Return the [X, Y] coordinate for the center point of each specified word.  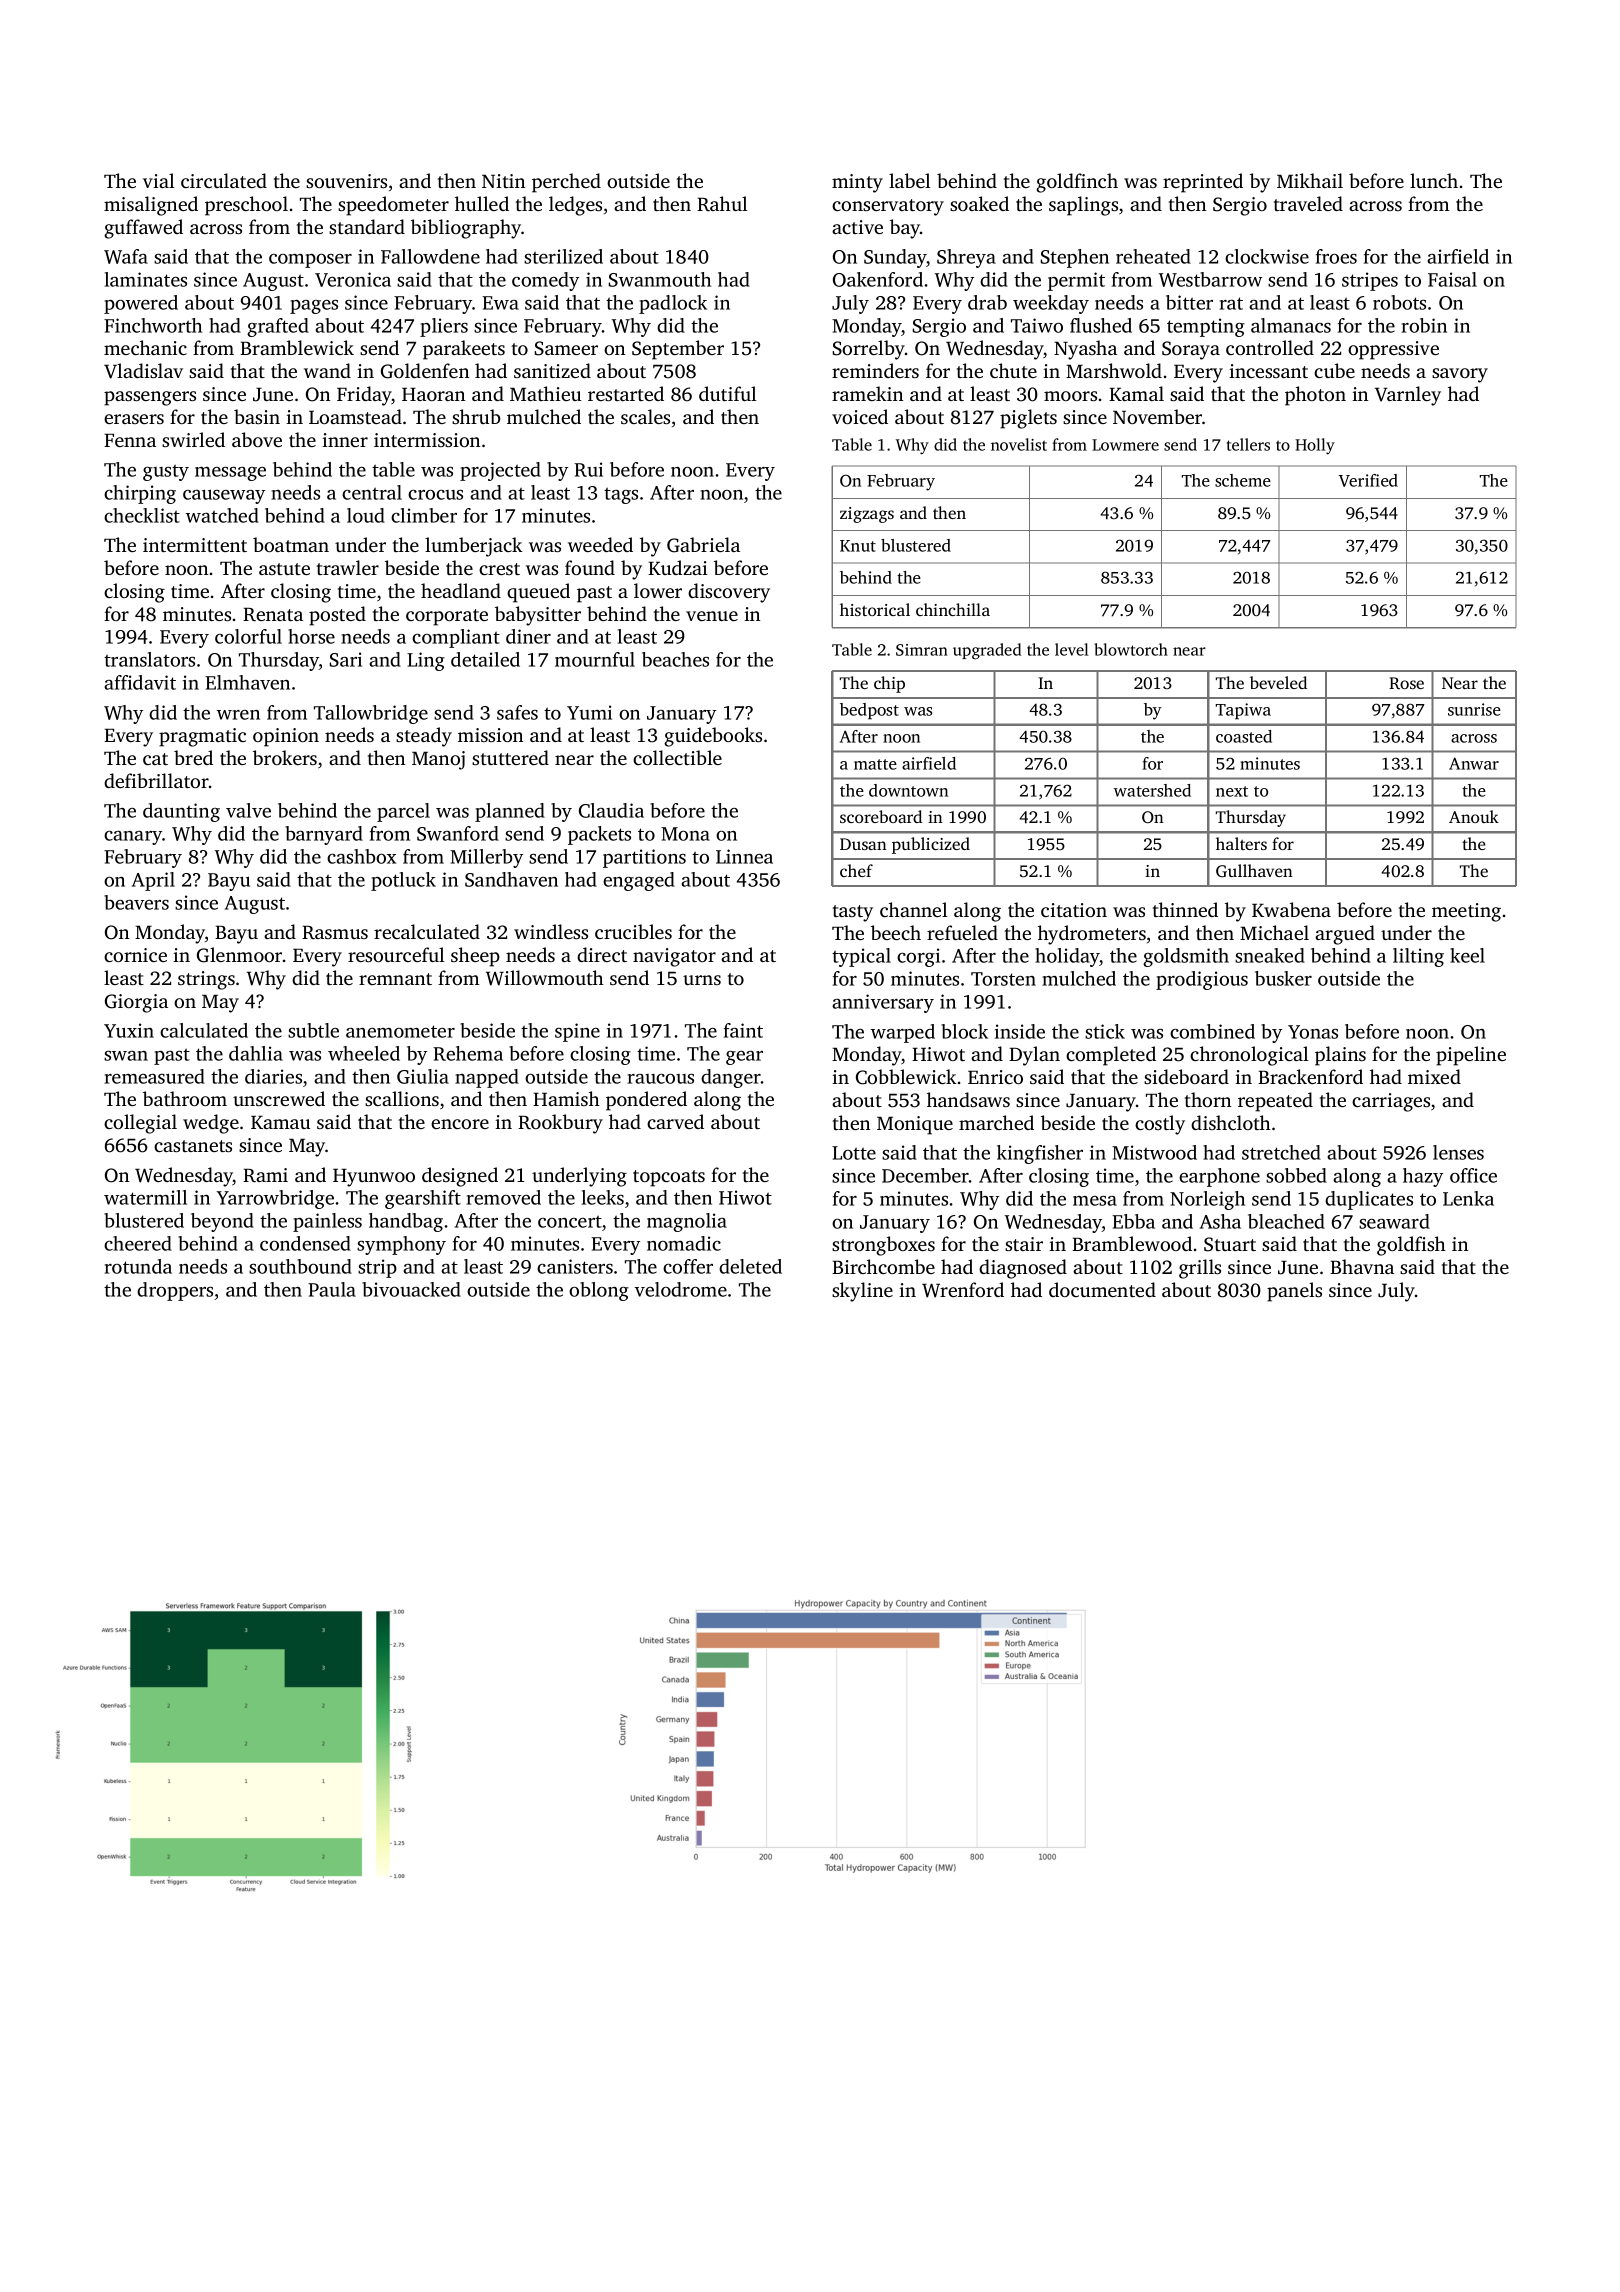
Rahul [722, 204]
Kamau [280, 1122]
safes [517, 712]
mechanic [145, 347]
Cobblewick [906, 1077]
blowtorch [1131, 649]
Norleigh [1207, 1200]
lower [658, 590]
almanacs [1291, 325]
